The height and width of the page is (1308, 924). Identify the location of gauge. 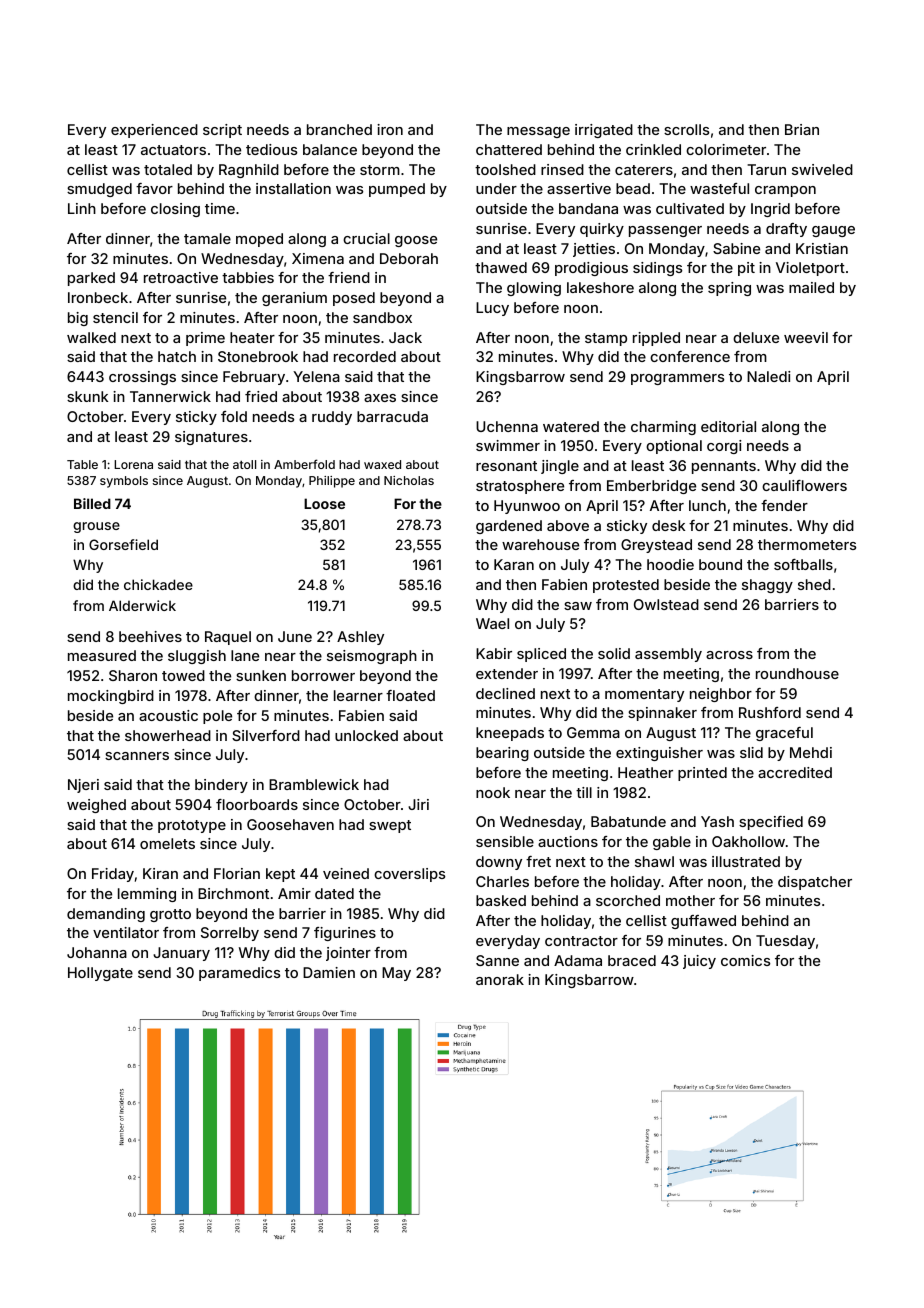
(833, 231).
